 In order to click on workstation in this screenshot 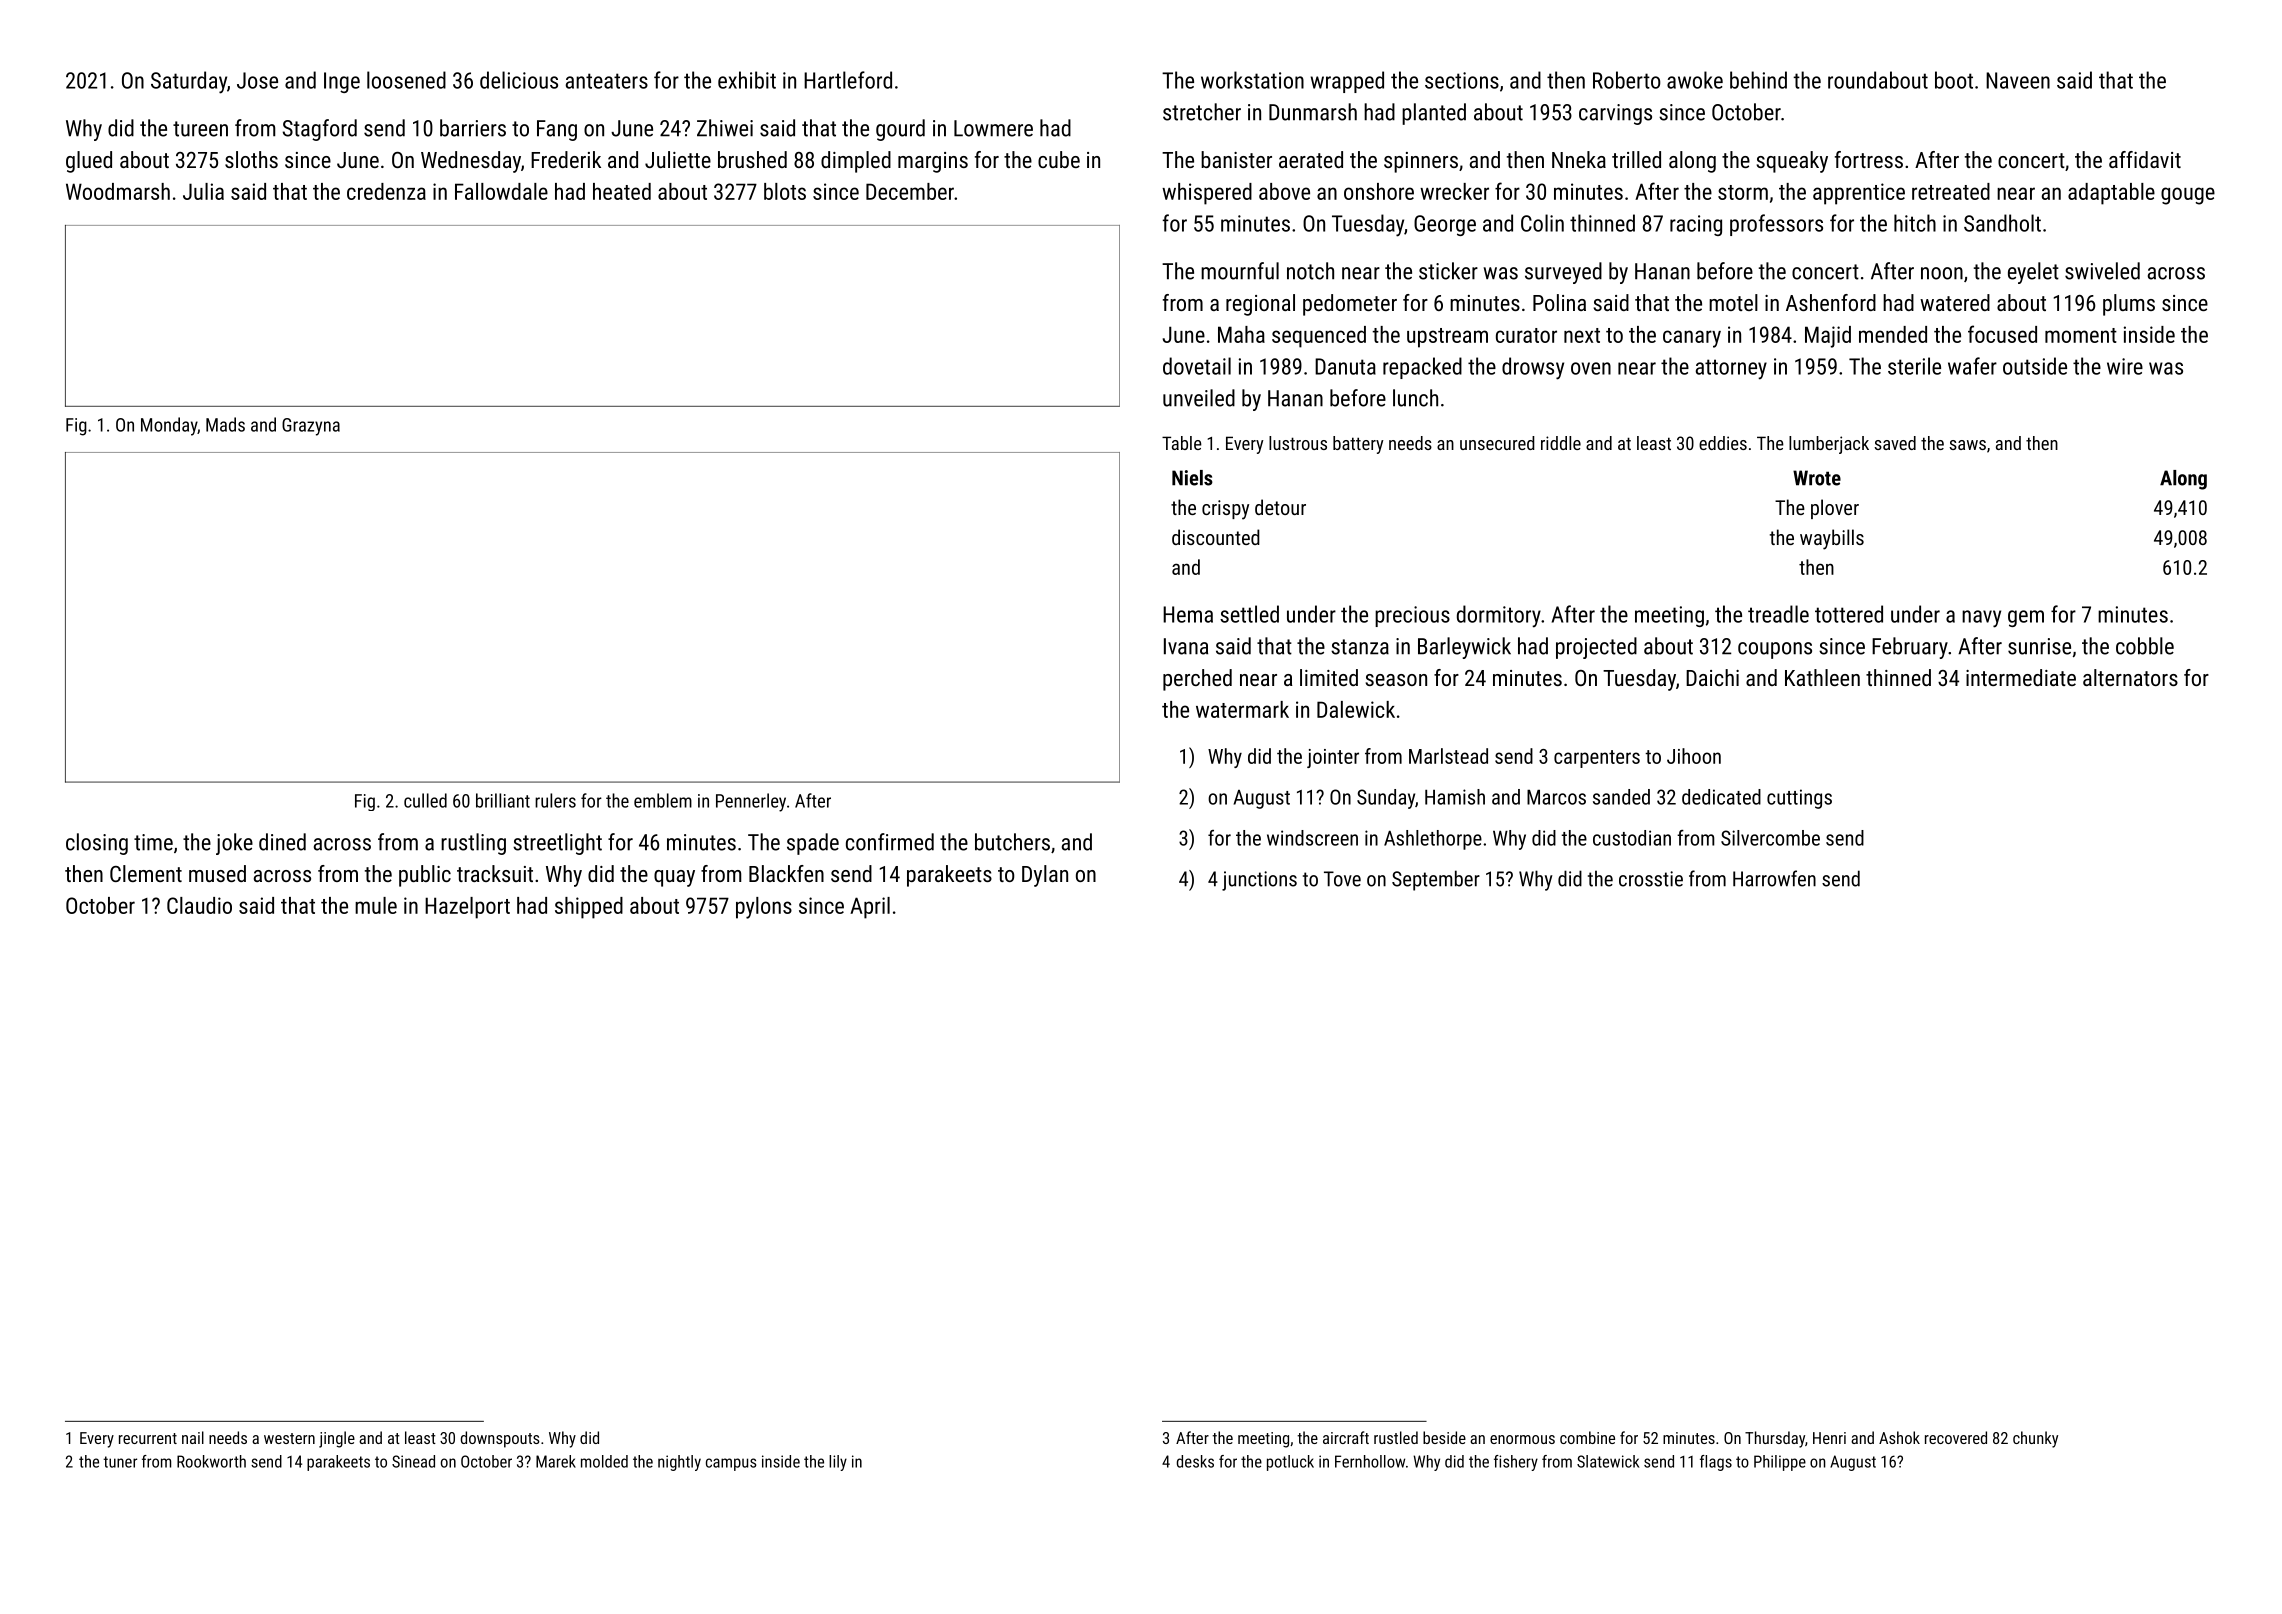, I will do `click(1252, 80)`.
